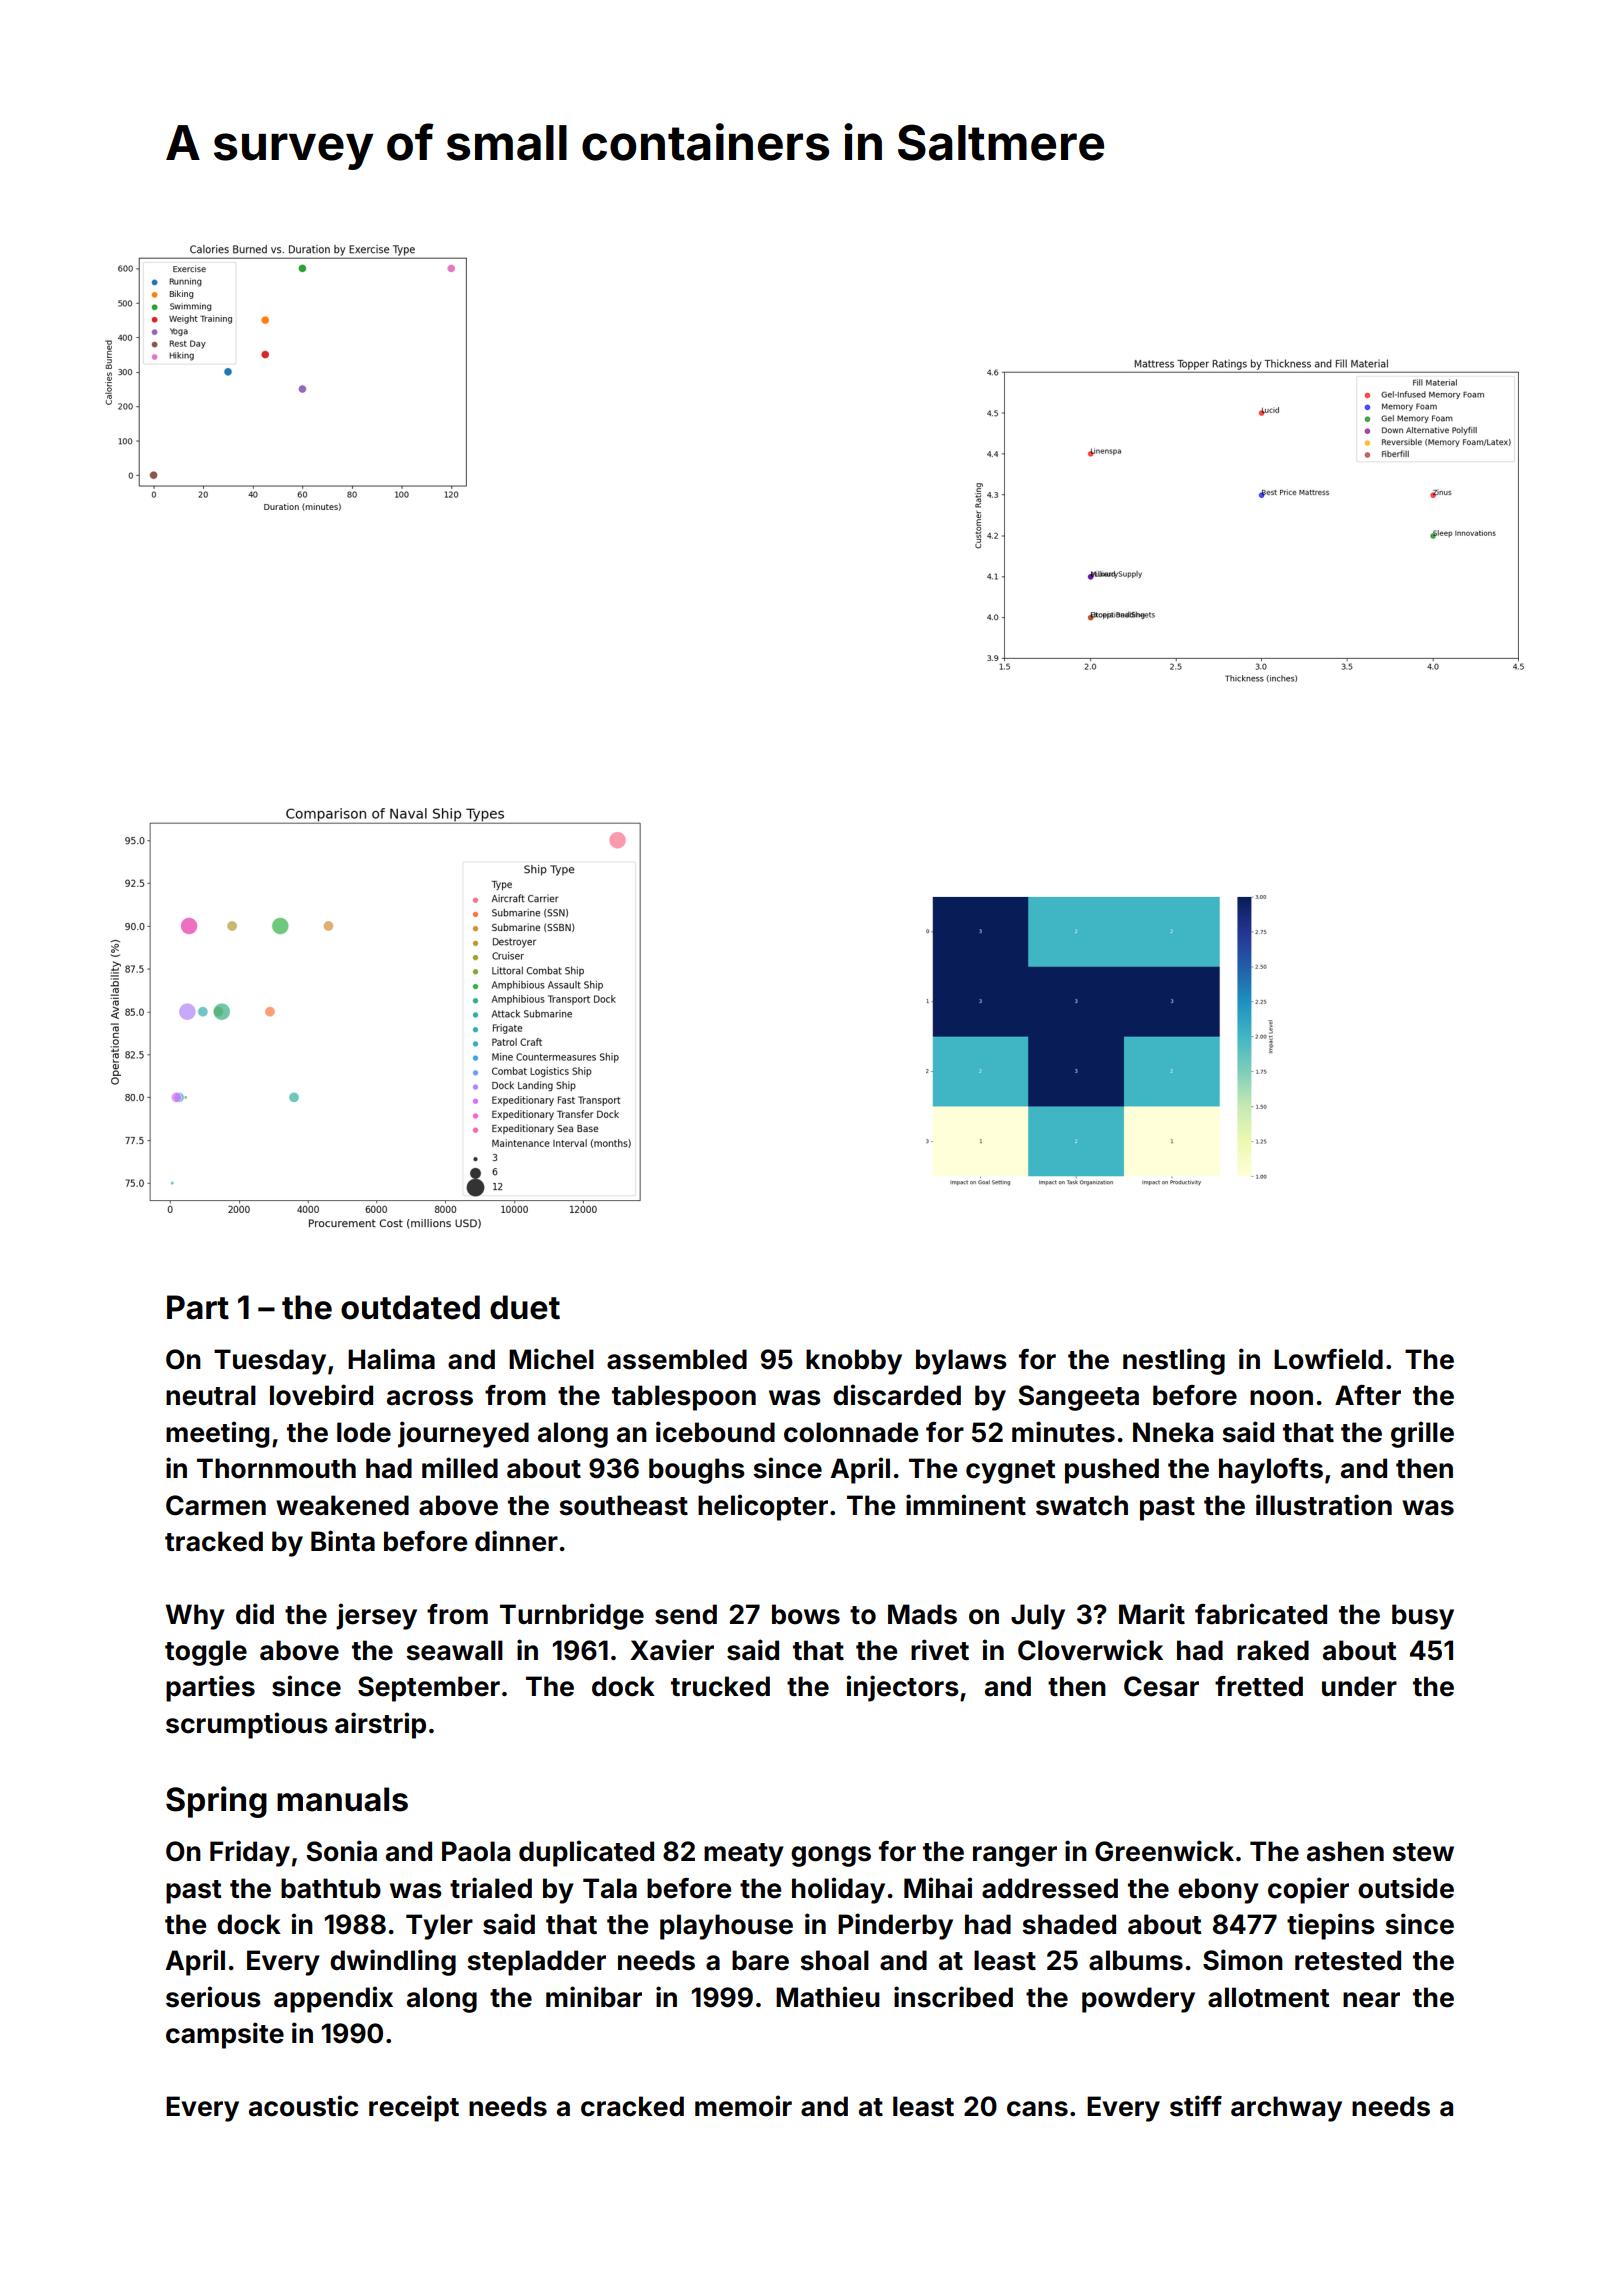 This screenshot has height=2292, width=1620. Describe the element at coordinates (720, 1686) in the screenshot. I see `trucked` at that location.
